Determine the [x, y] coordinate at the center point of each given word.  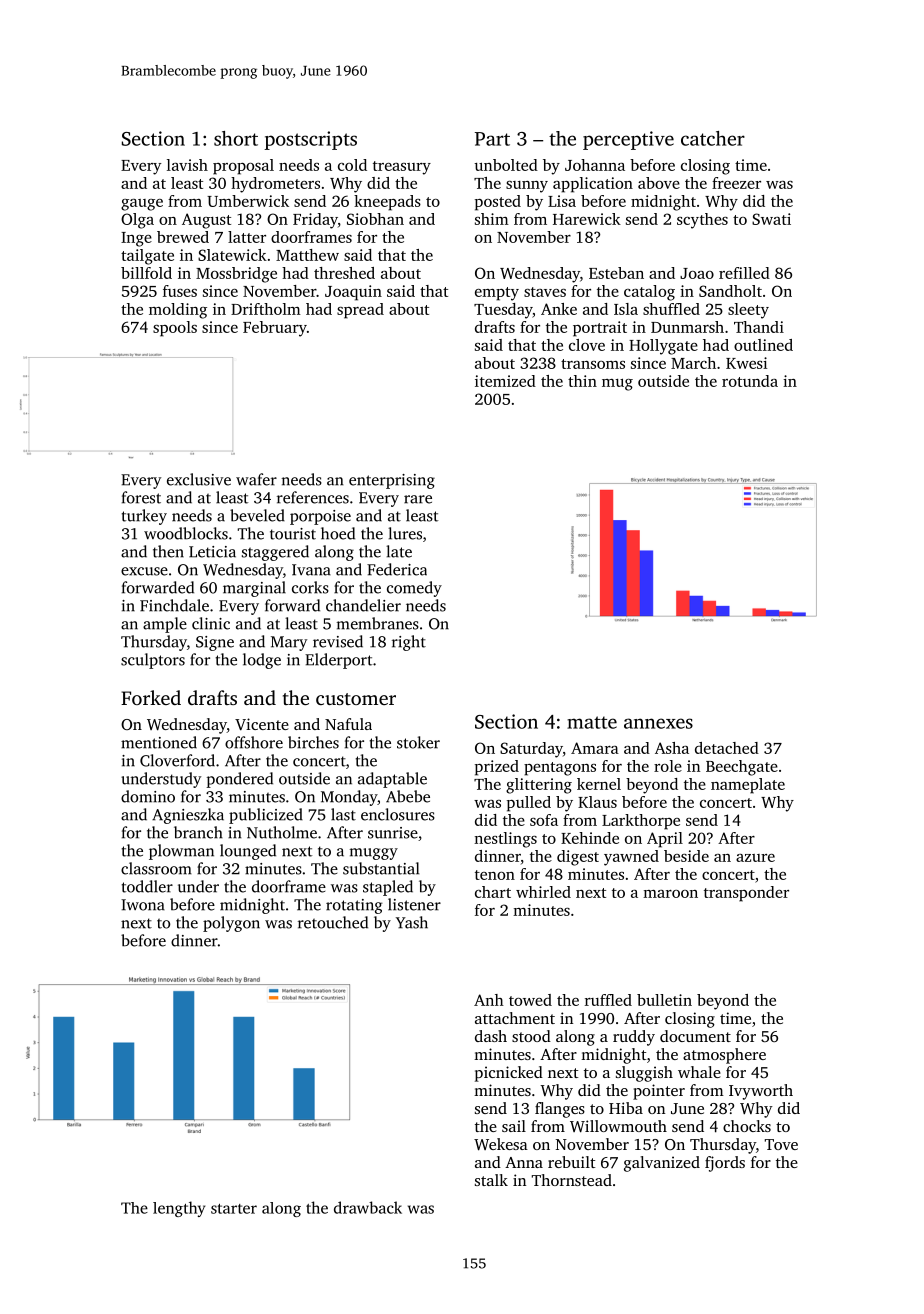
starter [234, 1209]
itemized [505, 381]
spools [175, 329]
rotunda [750, 381]
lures [405, 533]
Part [492, 139]
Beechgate [742, 768]
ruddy [634, 1038]
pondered [239, 780]
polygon [231, 924]
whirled [543, 892]
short [236, 138]
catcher [713, 138]
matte [592, 722]
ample [165, 625]
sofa [544, 820]
